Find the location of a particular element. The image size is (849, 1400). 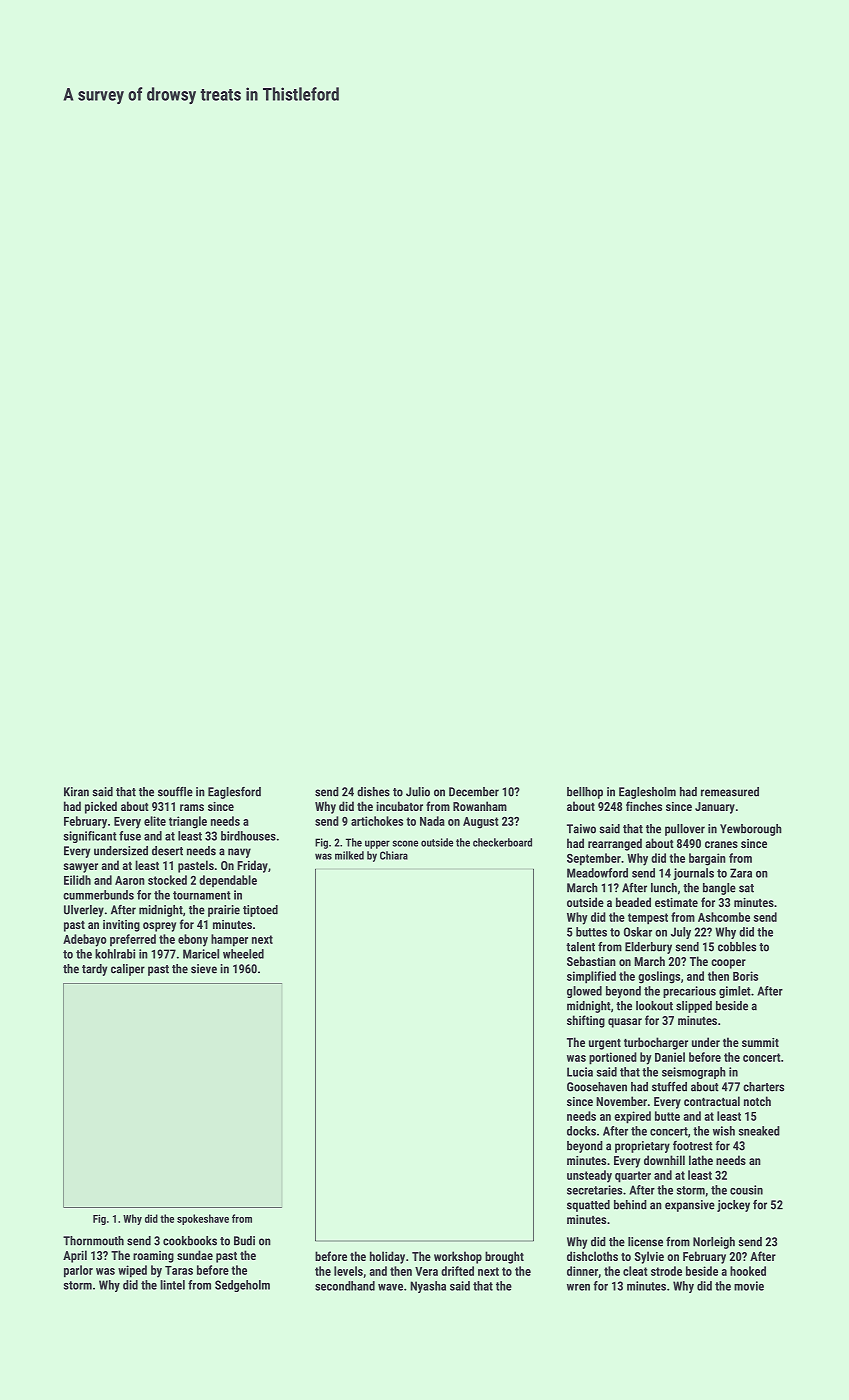

wren is located at coordinates (578, 1287).
